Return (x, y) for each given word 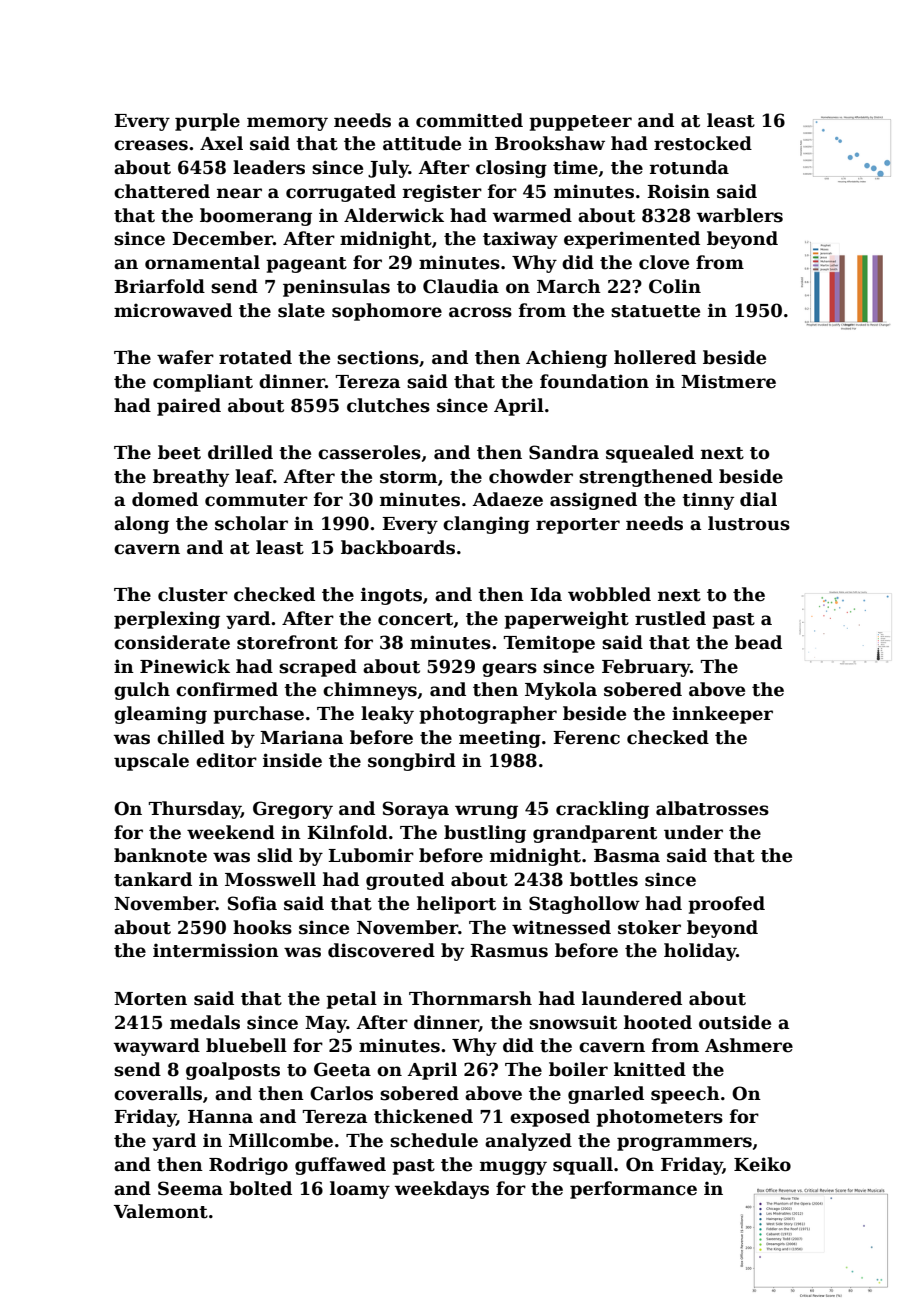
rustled (670, 618)
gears (509, 670)
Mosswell (270, 879)
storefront (287, 642)
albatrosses (712, 808)
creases (151, 145)
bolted (260, 1188)
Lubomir (371, 855)
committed (469, 120)
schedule (434, 1140)
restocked (703, 143)
